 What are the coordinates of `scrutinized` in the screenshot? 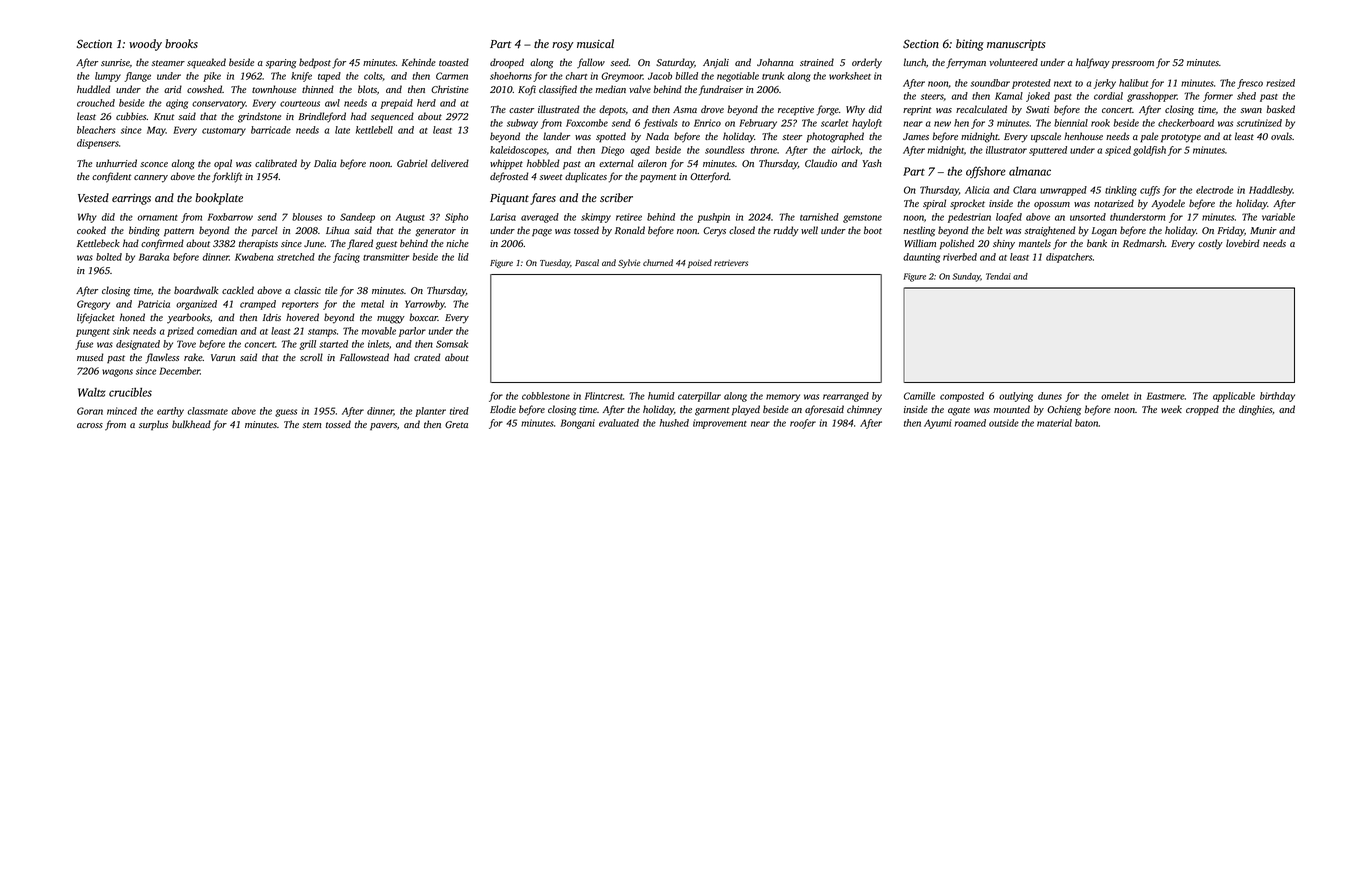 It's located at (1259, 123).
